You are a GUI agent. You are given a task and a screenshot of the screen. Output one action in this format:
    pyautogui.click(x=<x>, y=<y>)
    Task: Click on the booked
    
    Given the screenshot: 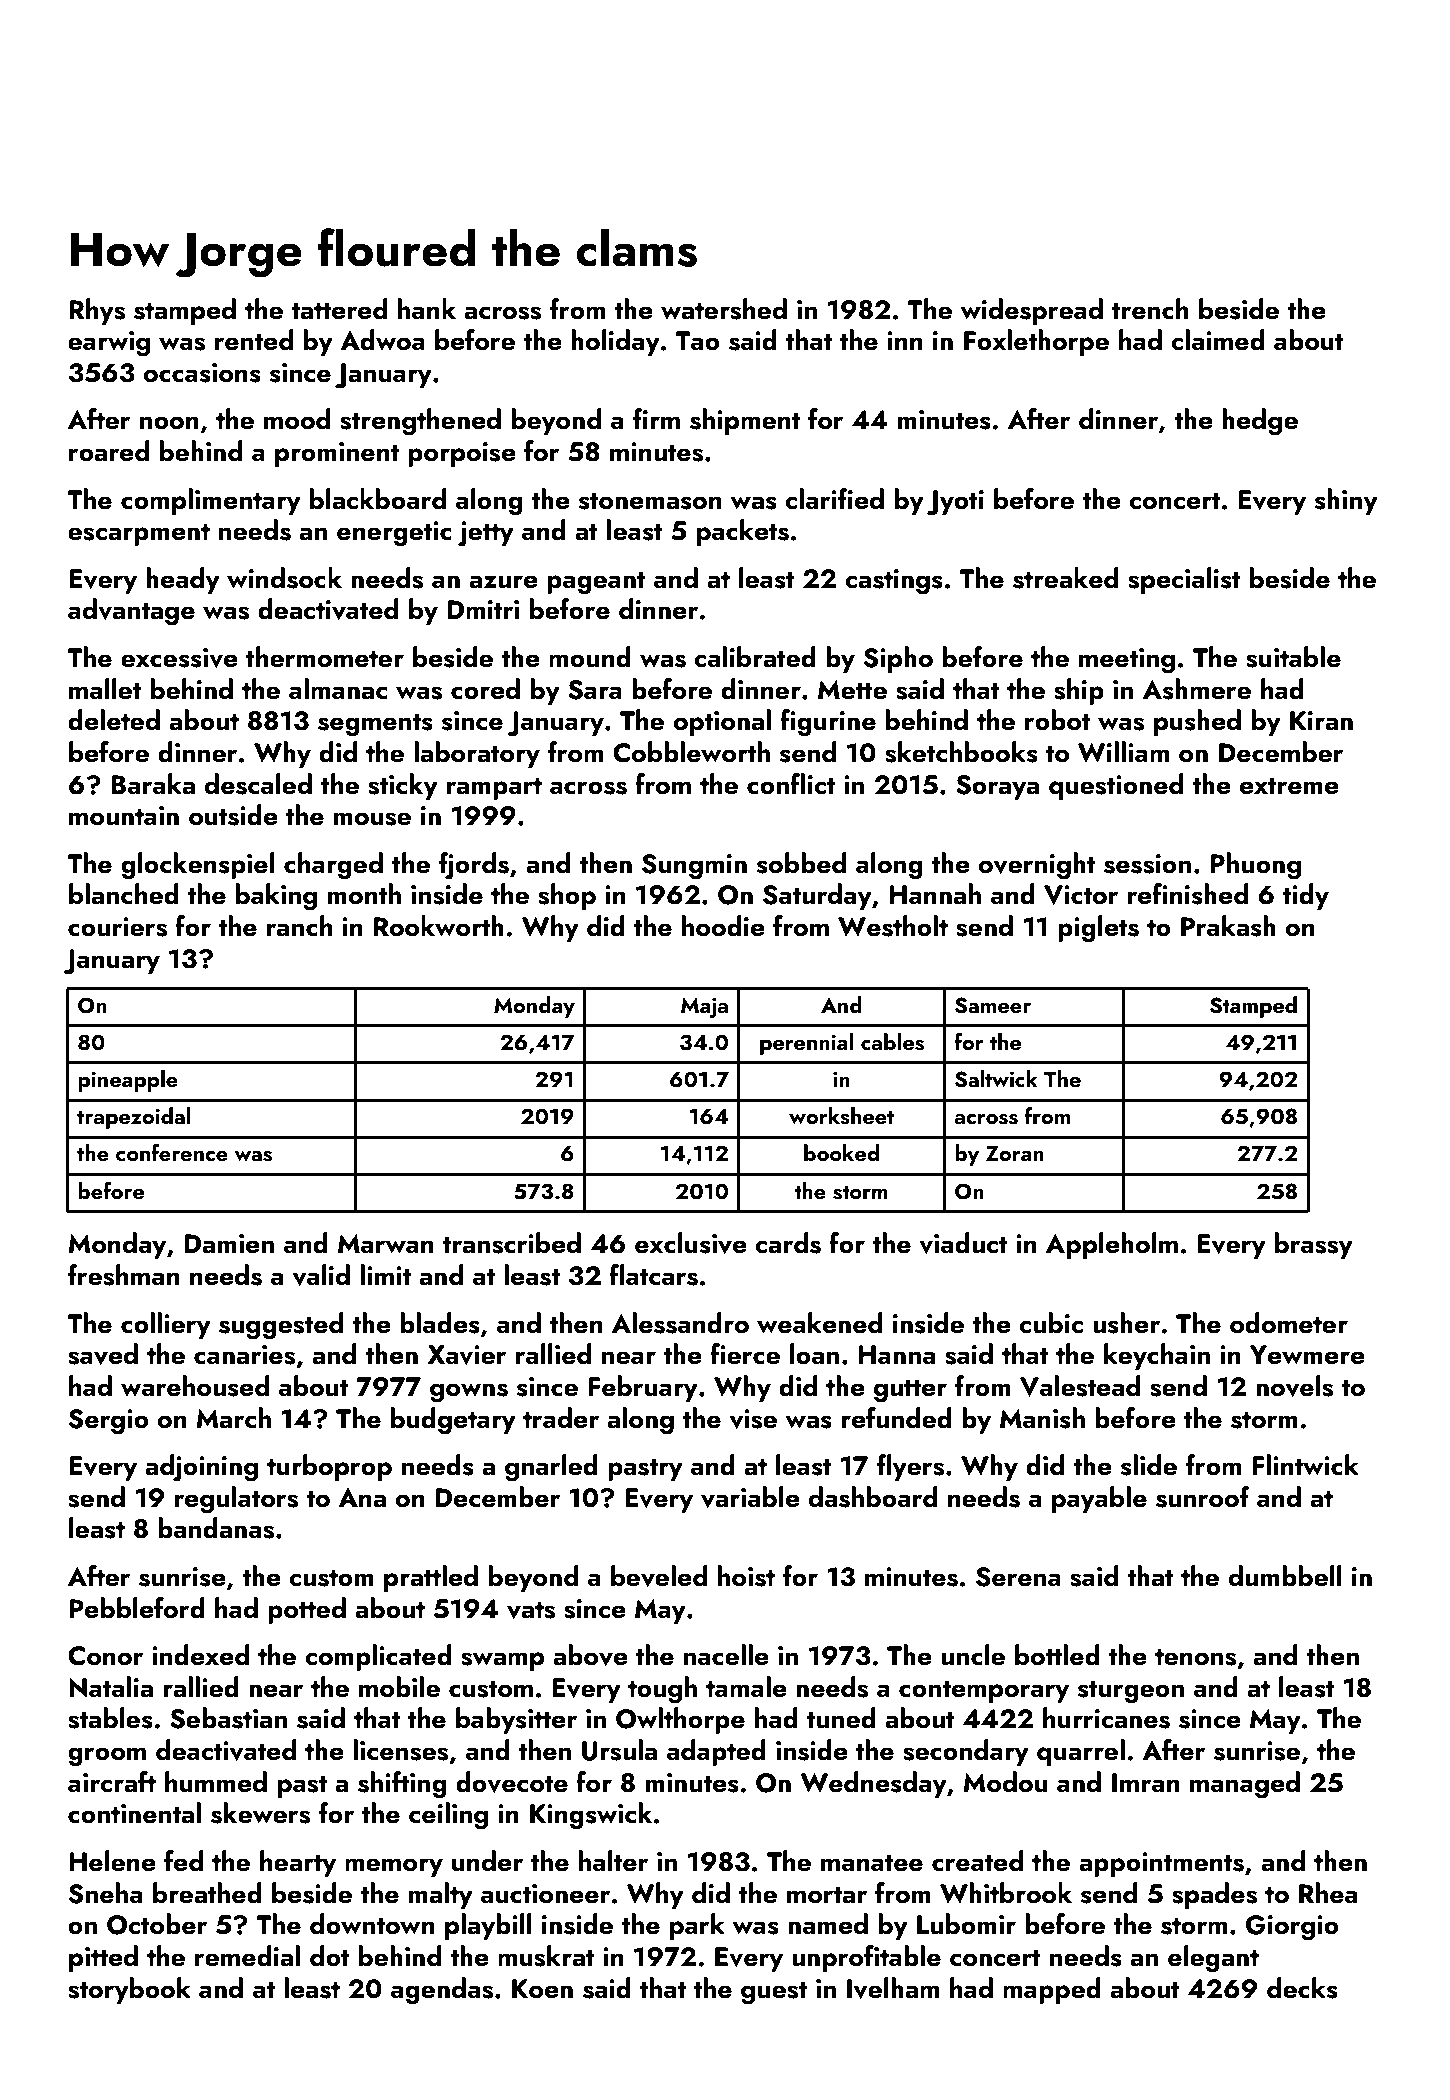 What is the action you would take?
    pyautogui.click(x=841, y=1152)
